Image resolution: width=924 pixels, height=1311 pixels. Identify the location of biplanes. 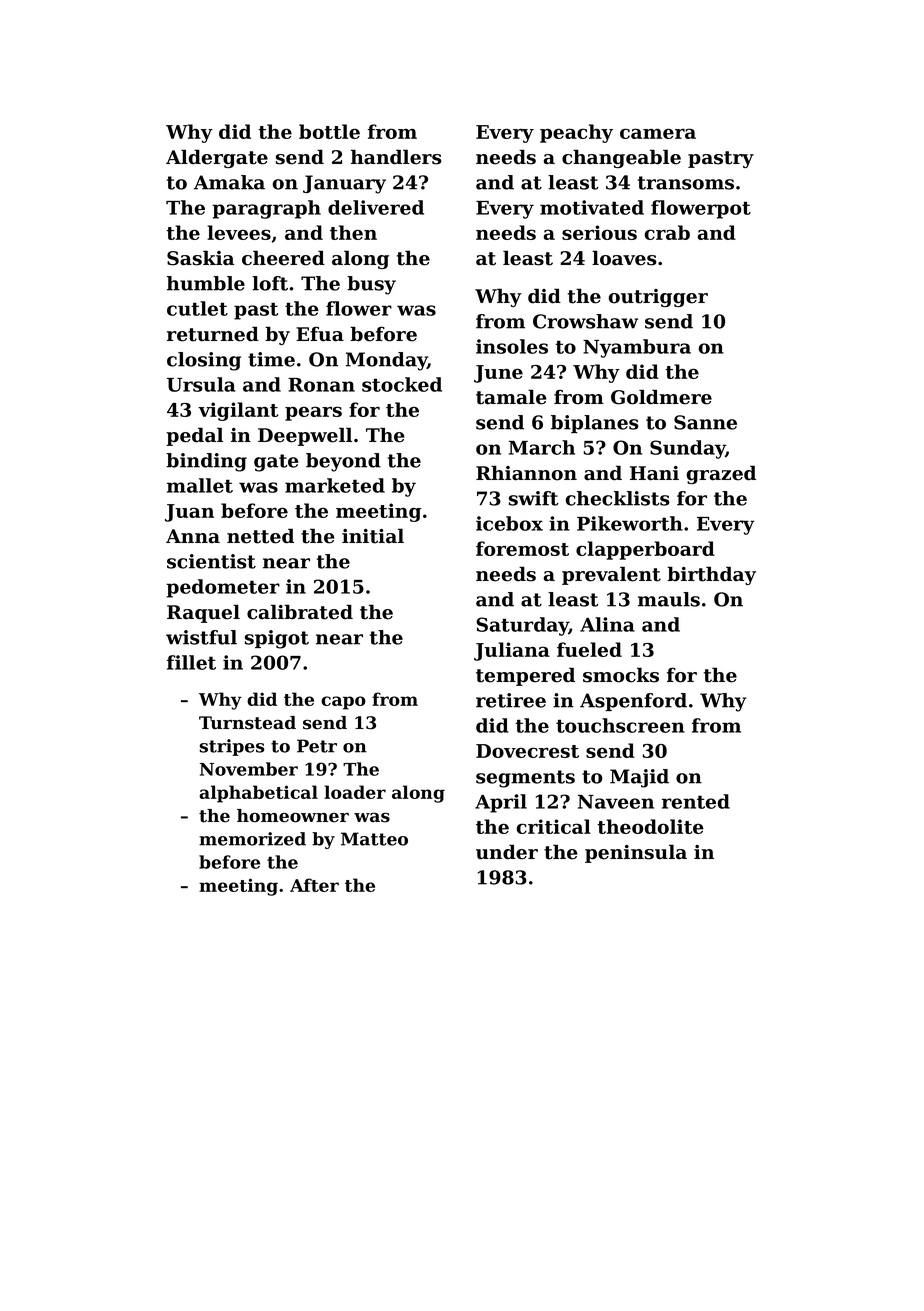
(595, 424).
